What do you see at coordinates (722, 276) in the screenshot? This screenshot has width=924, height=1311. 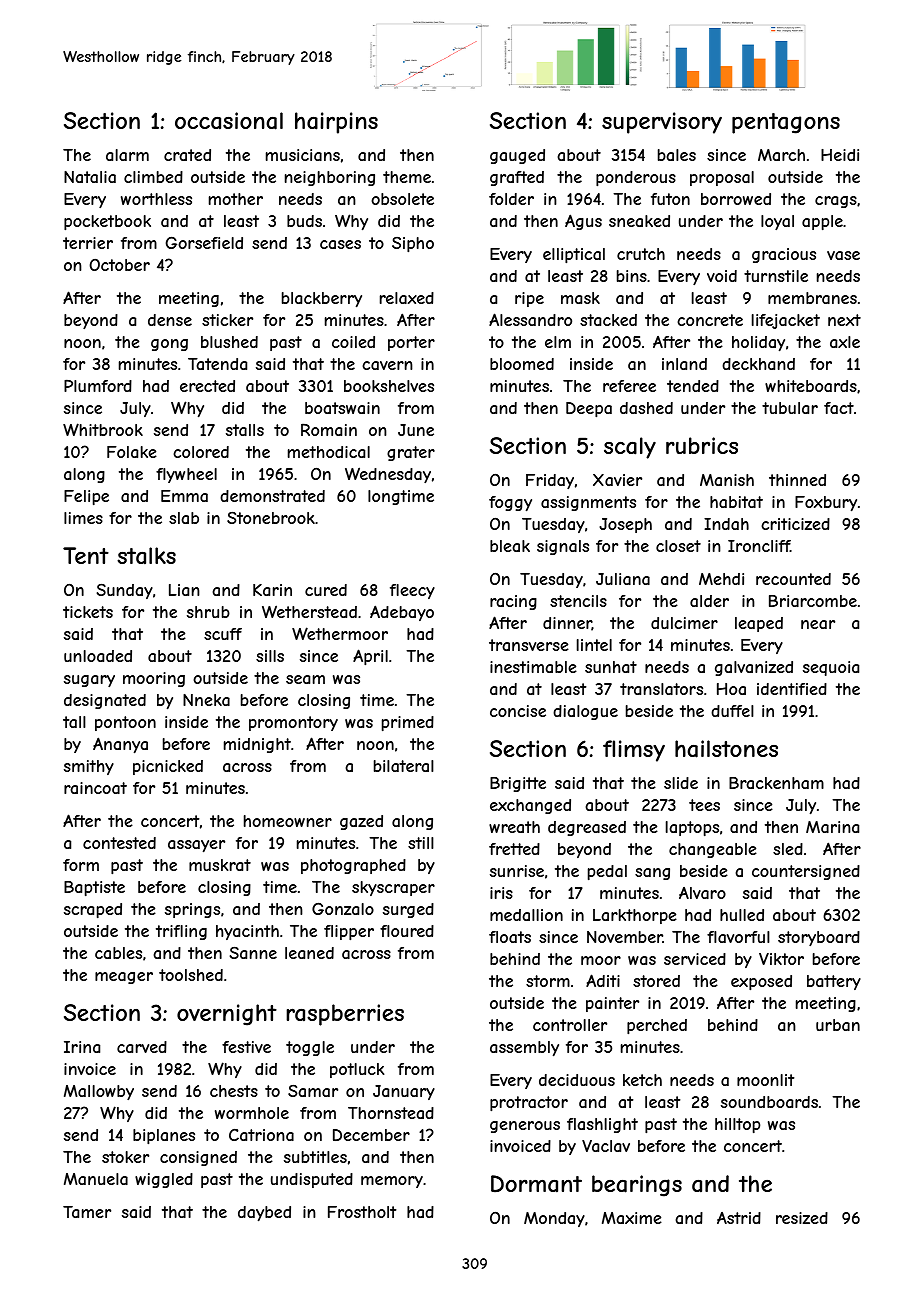 I see `void` at bounding box center [722, 276].
